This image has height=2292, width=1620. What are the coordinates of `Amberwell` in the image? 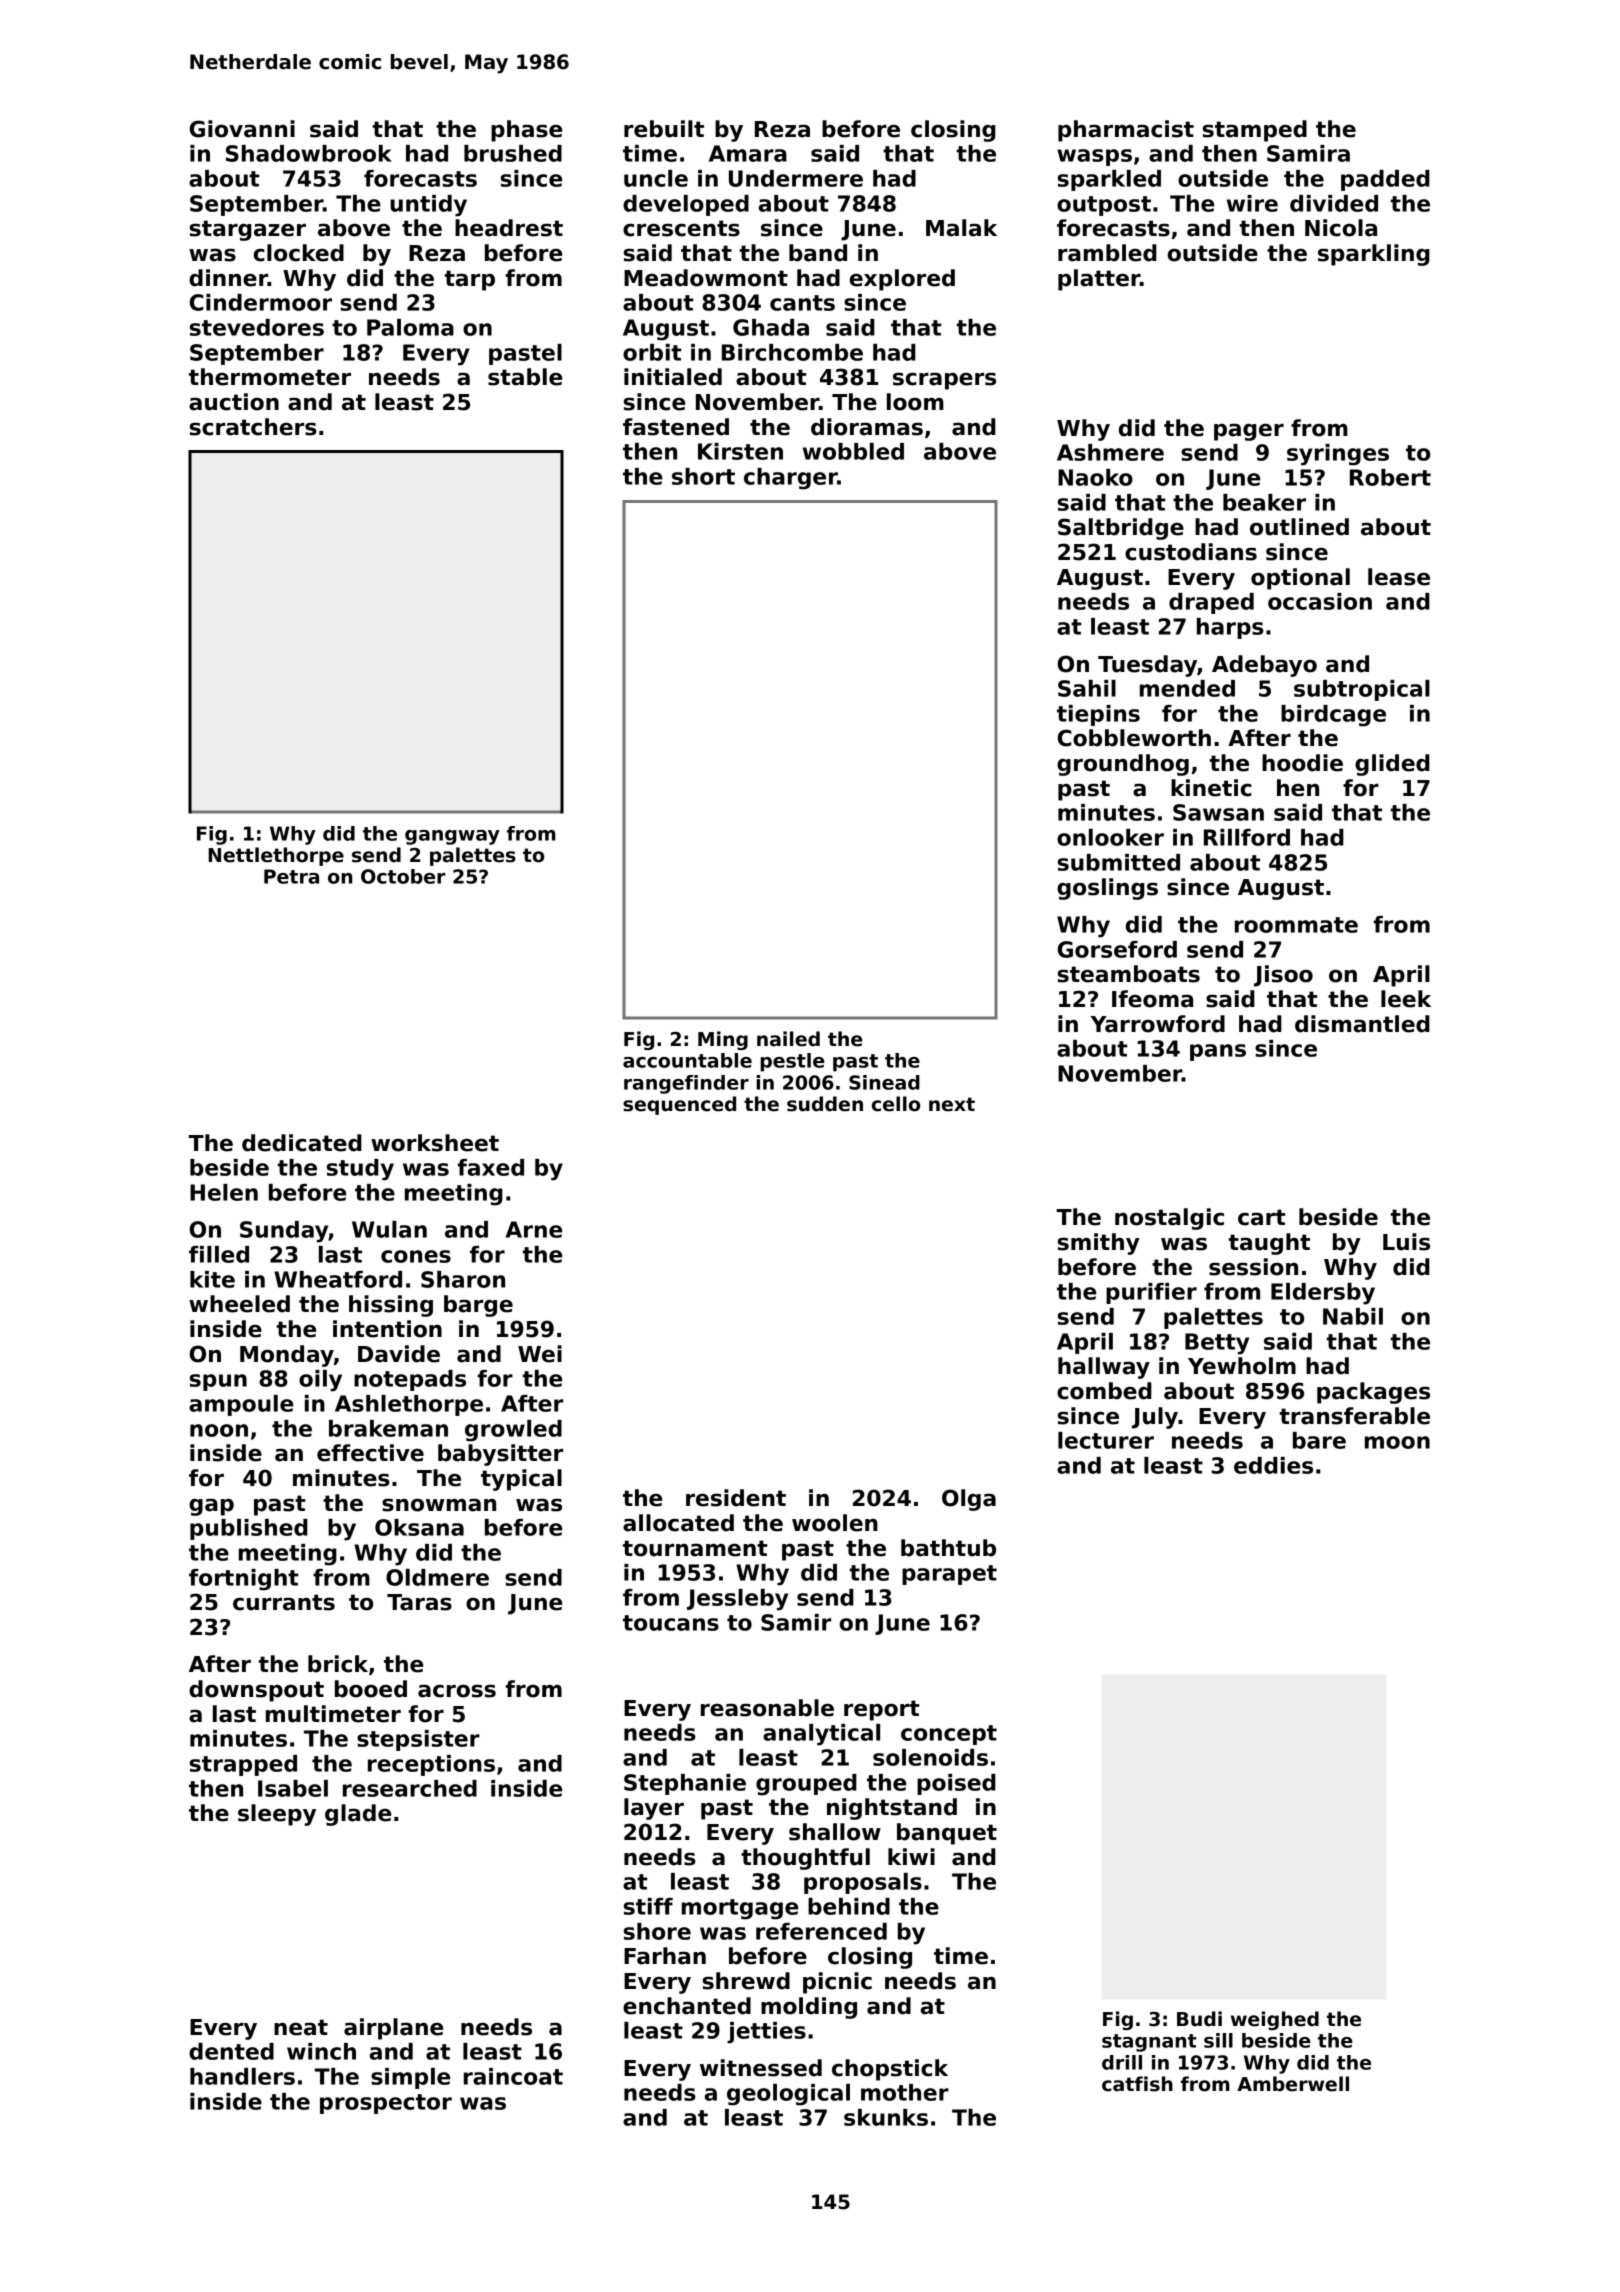 It's located at (1293, 2084).
